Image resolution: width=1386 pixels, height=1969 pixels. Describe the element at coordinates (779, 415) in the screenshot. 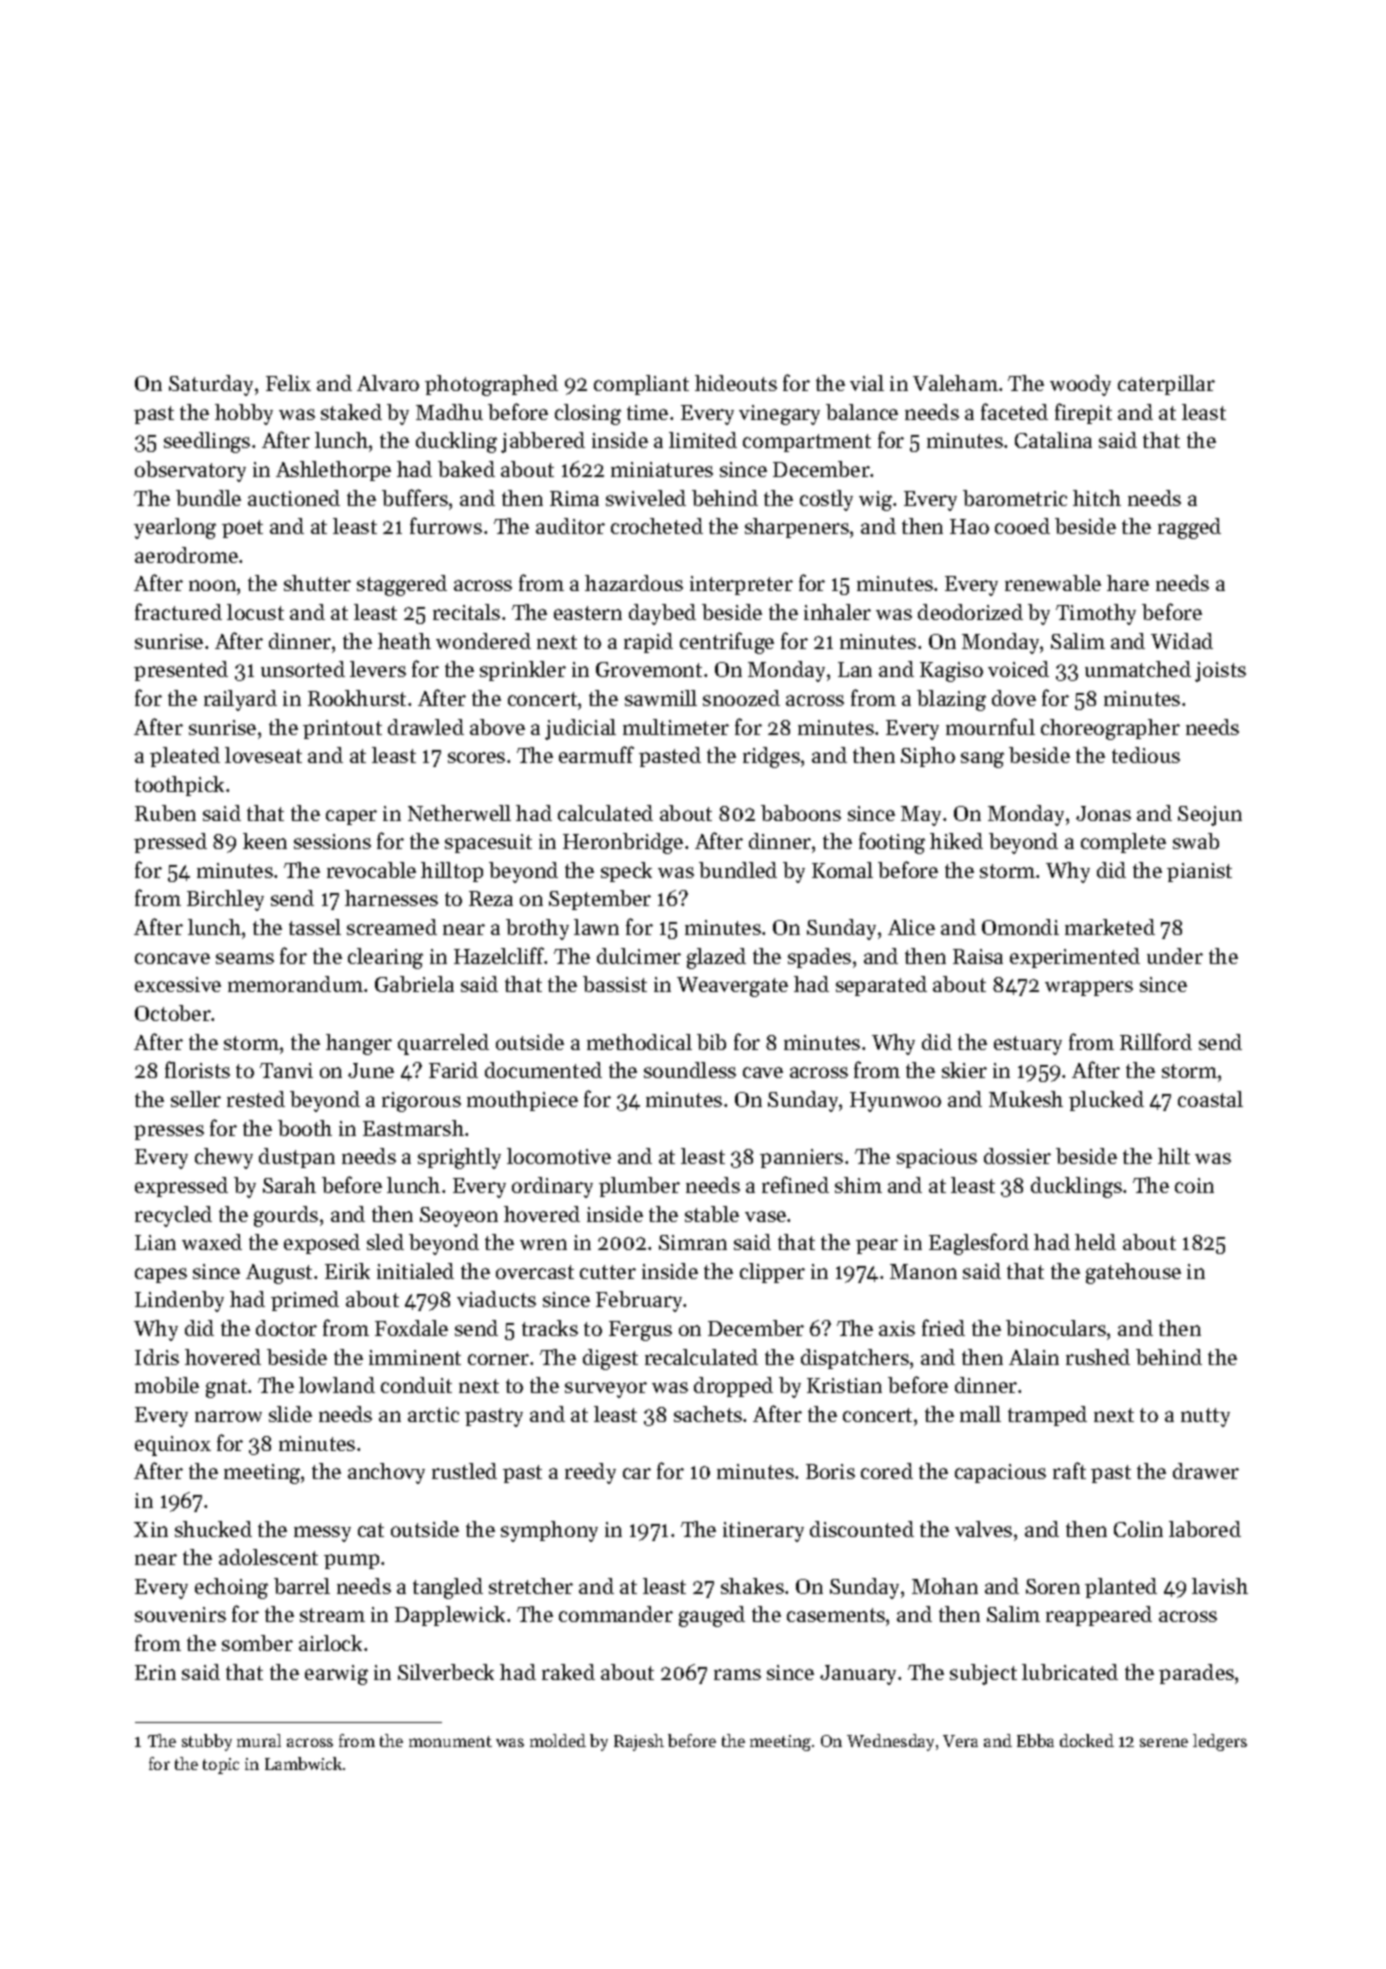

I see `vinegary` at that location.
